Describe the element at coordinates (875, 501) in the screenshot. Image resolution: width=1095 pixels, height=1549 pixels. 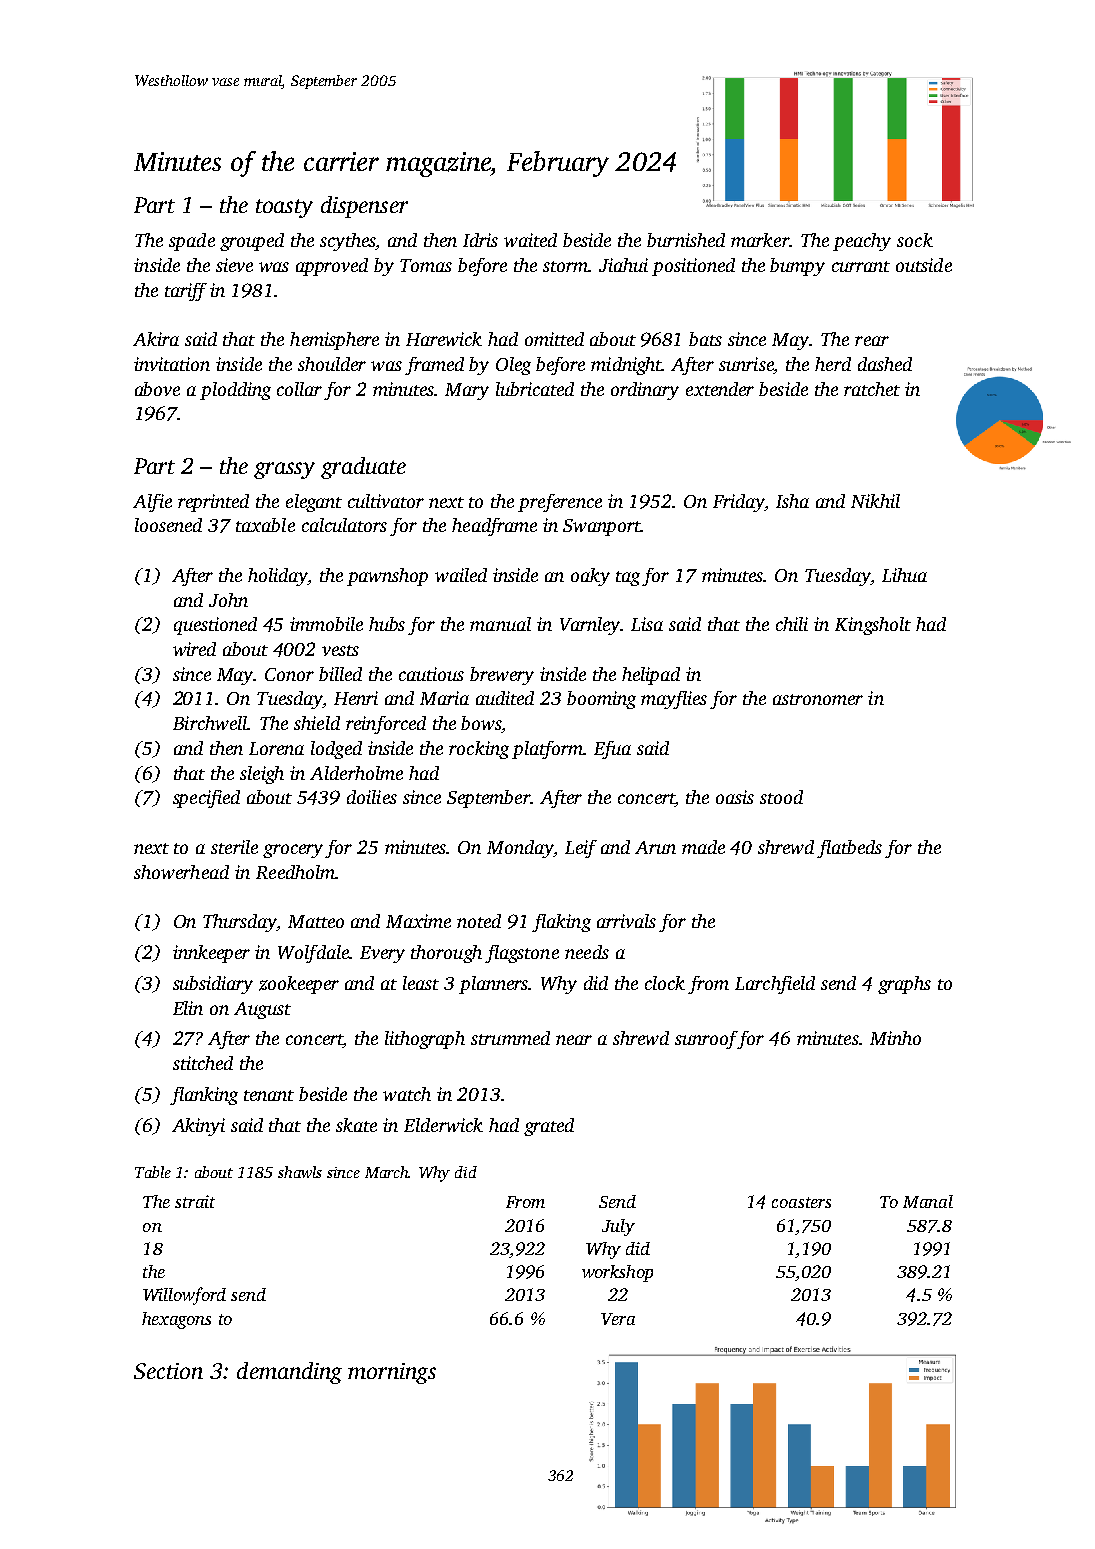
I see `Nikhil` at that location.
